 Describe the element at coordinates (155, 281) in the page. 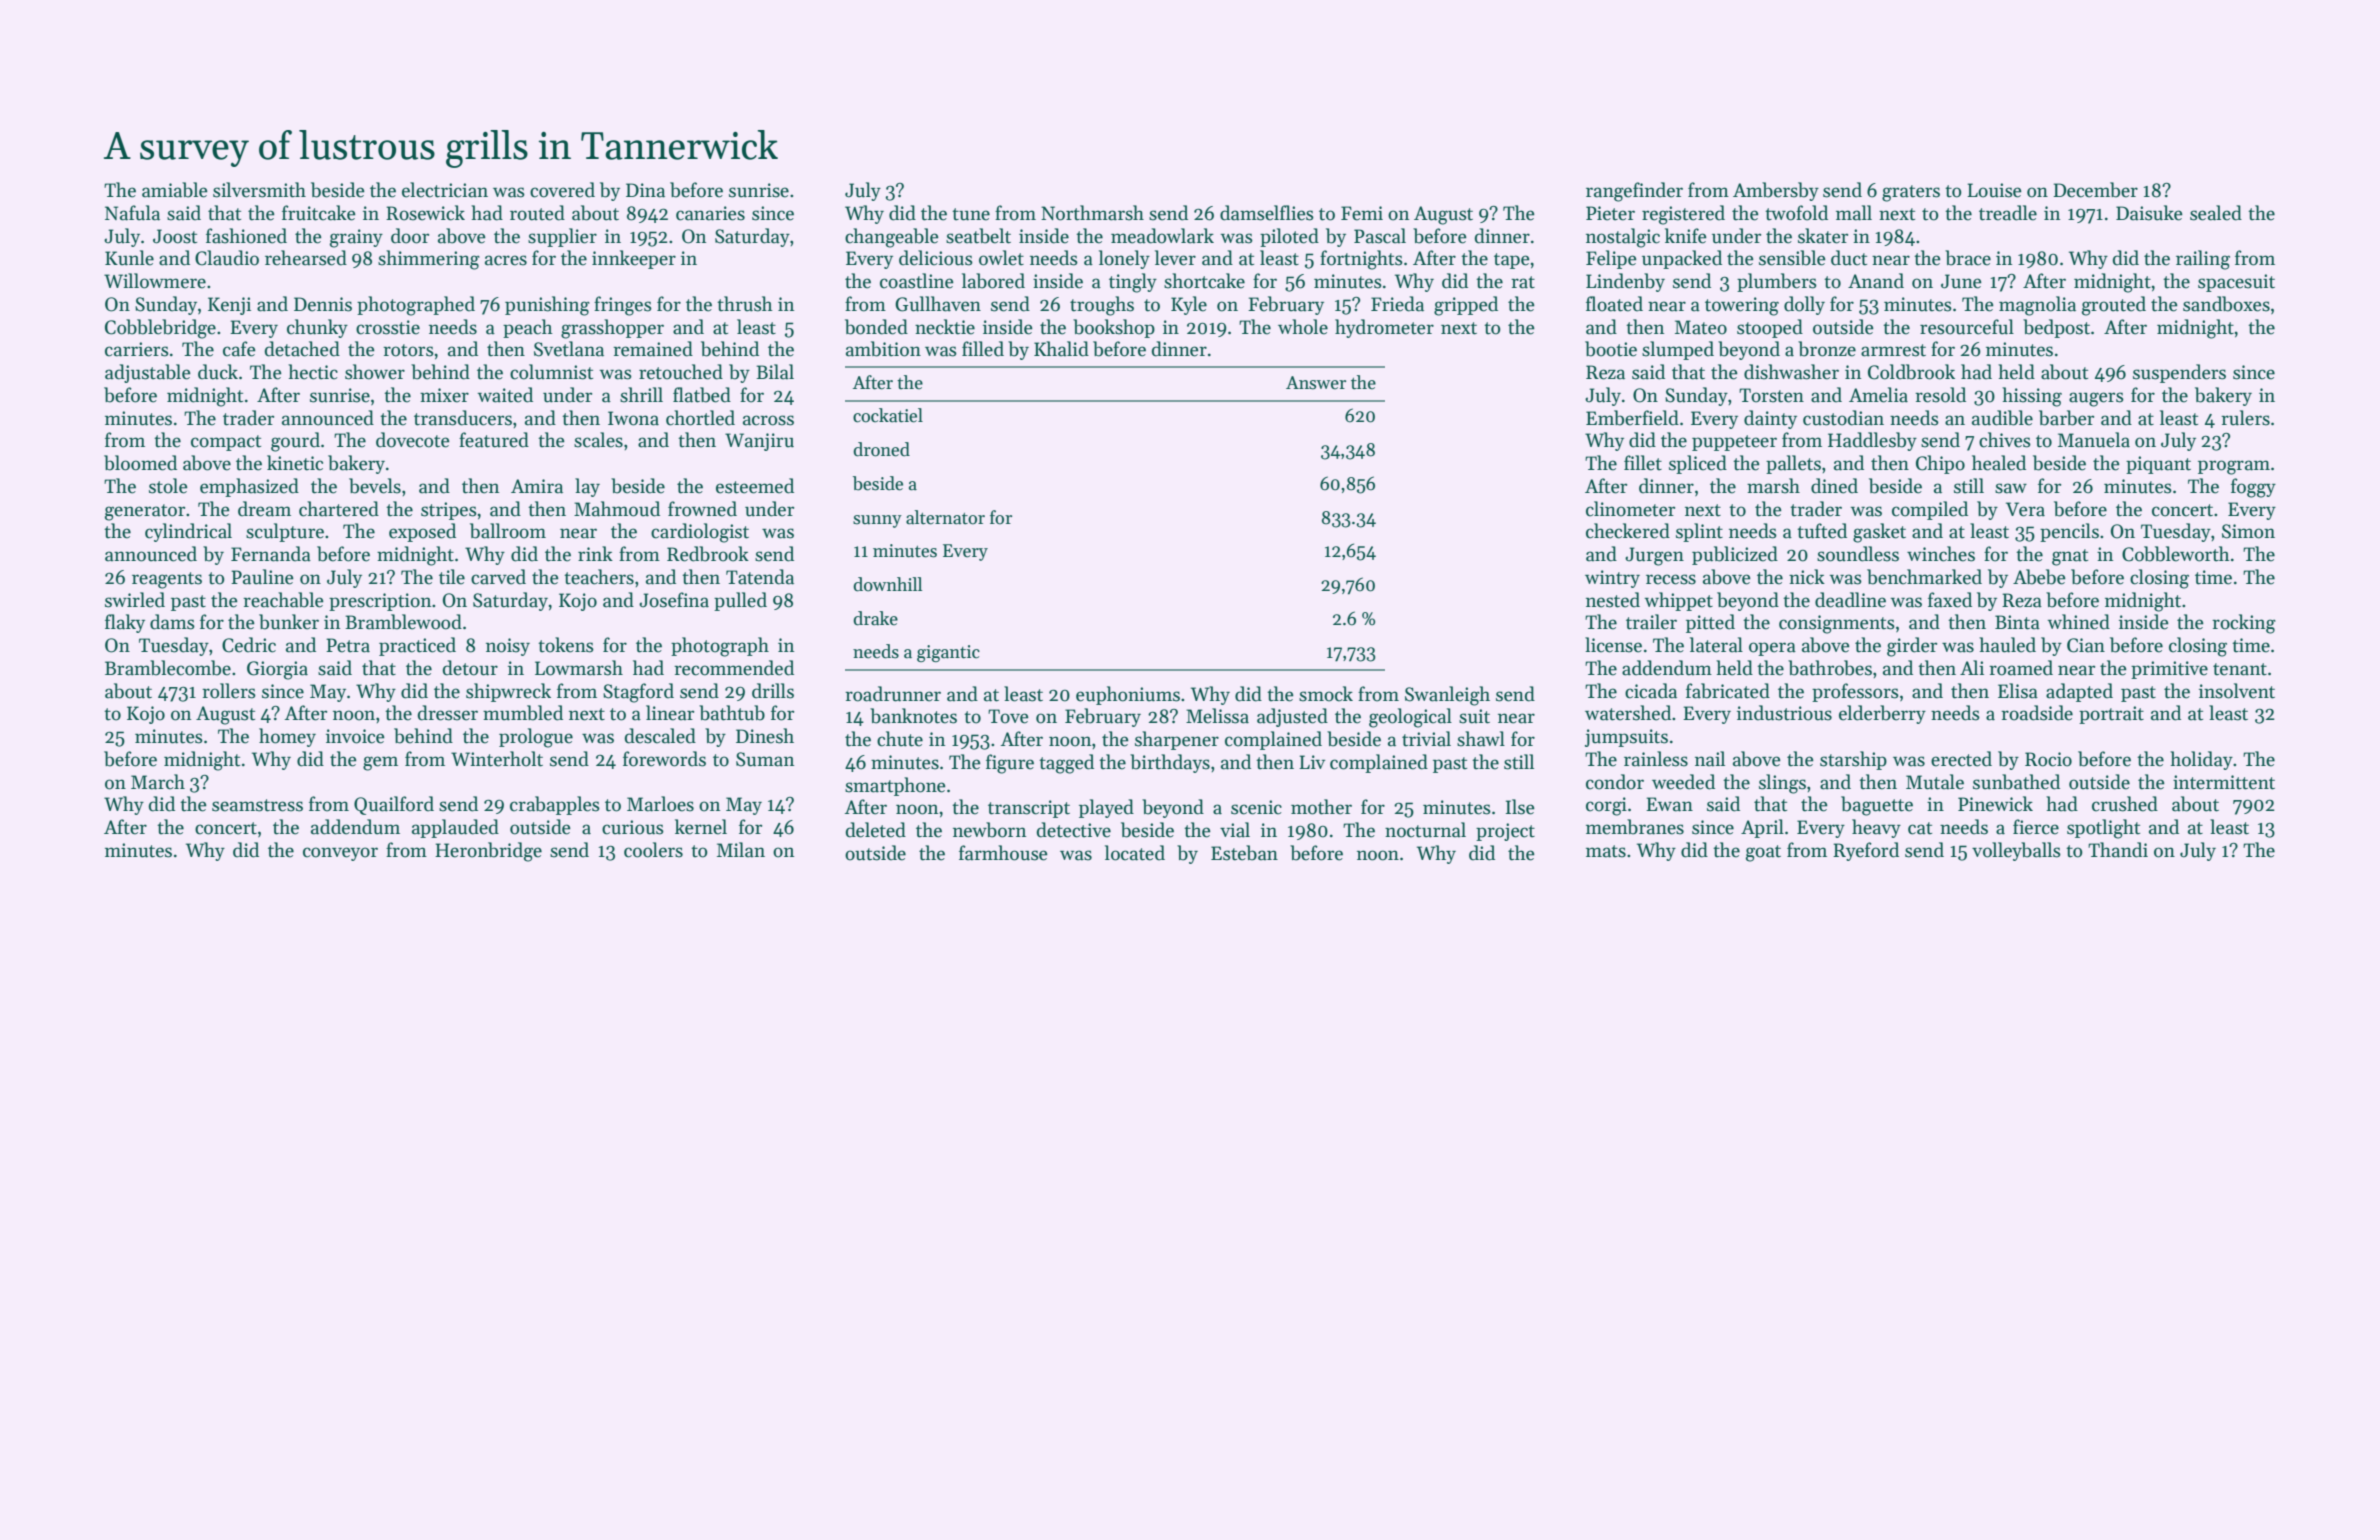

I see `Willowmere` at that location.
